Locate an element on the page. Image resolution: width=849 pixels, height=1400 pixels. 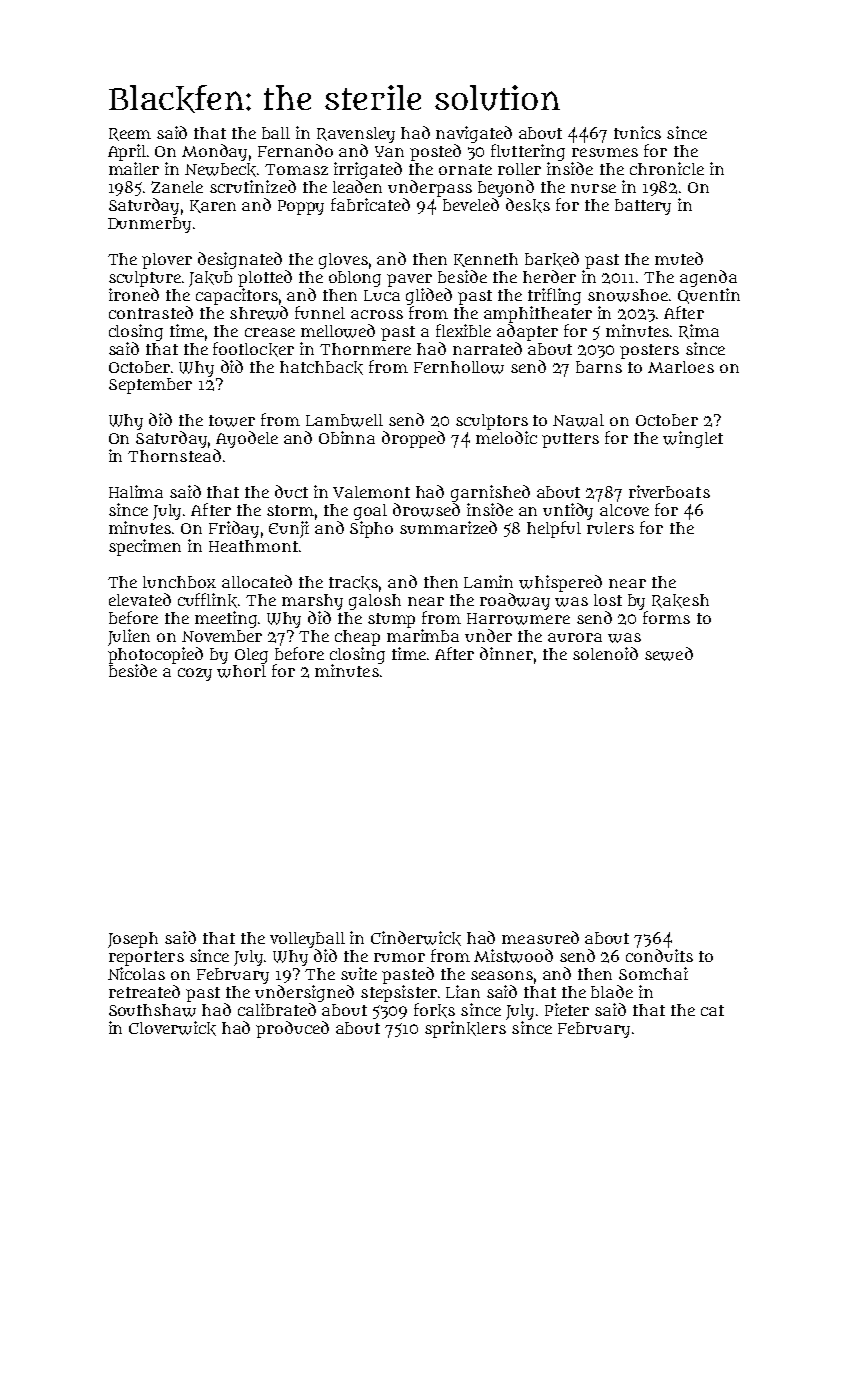
Cloverwick is located at coordinates (172, 1028).
